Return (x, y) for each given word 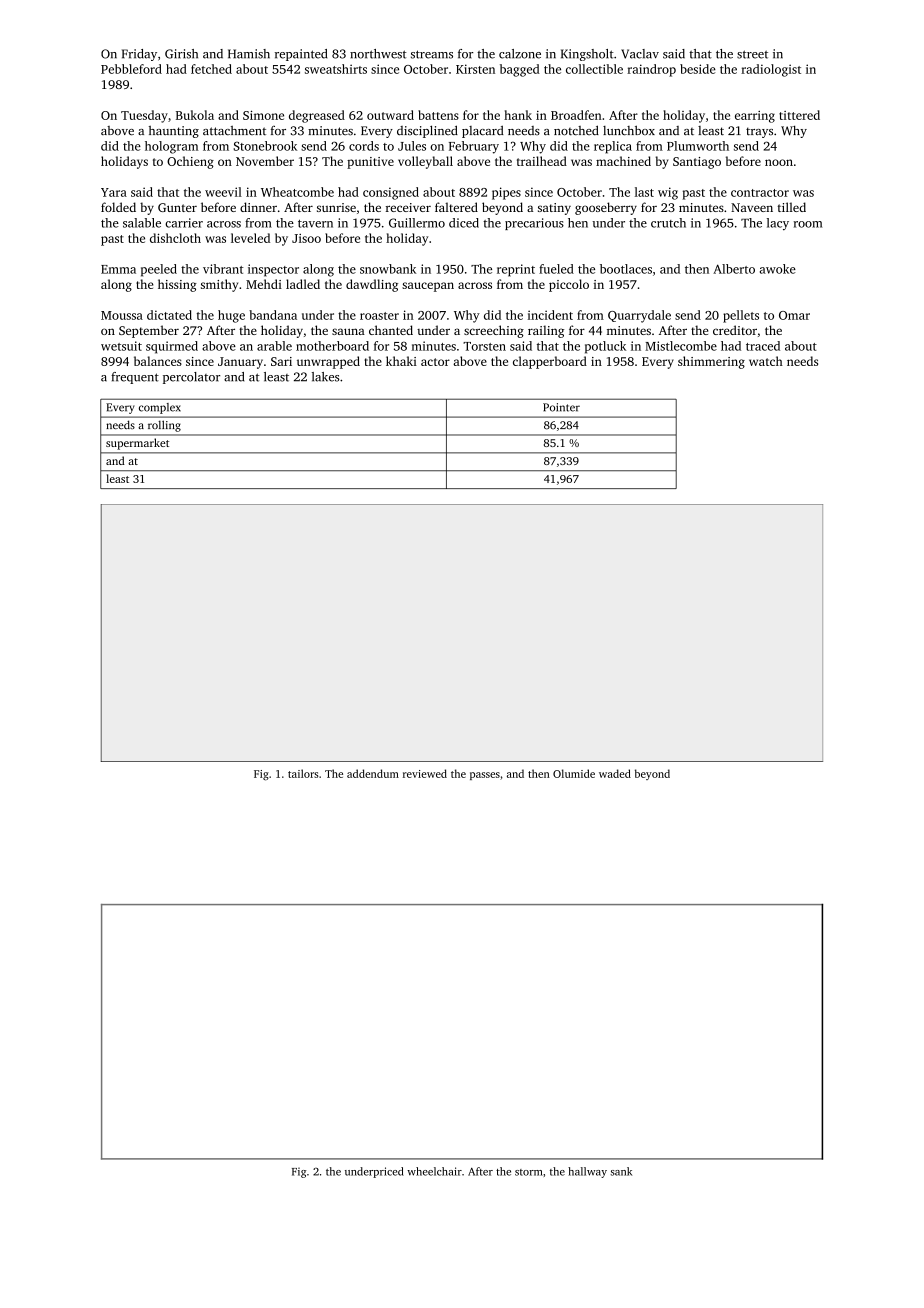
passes (485, 776)
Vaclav (640, 54)
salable (142, 223)
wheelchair (434, 1171)
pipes (506, 193)
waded (615, 773)
